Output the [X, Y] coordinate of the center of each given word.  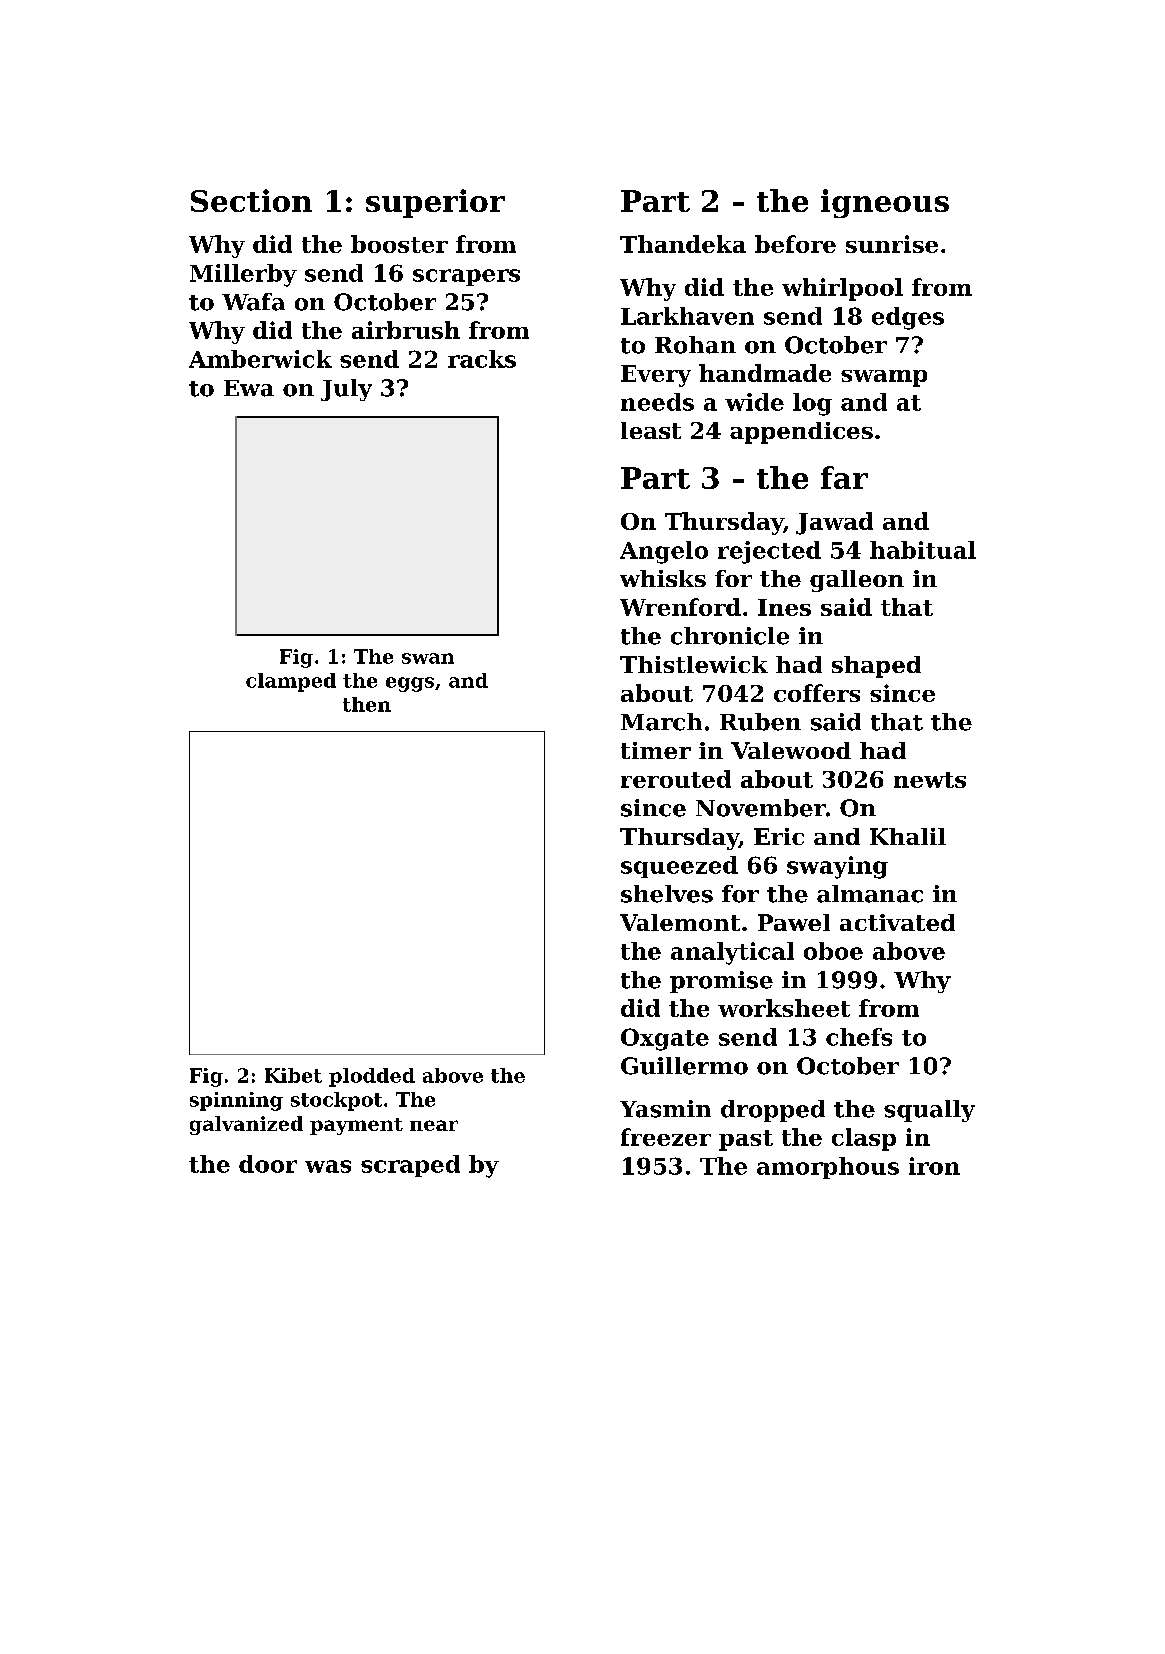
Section [251, 200]
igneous [885, 203]
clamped [291, 682]
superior [435, 203]
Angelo [664, 552]
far [844, 477]
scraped [410, 1166]
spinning [236, 1101]
